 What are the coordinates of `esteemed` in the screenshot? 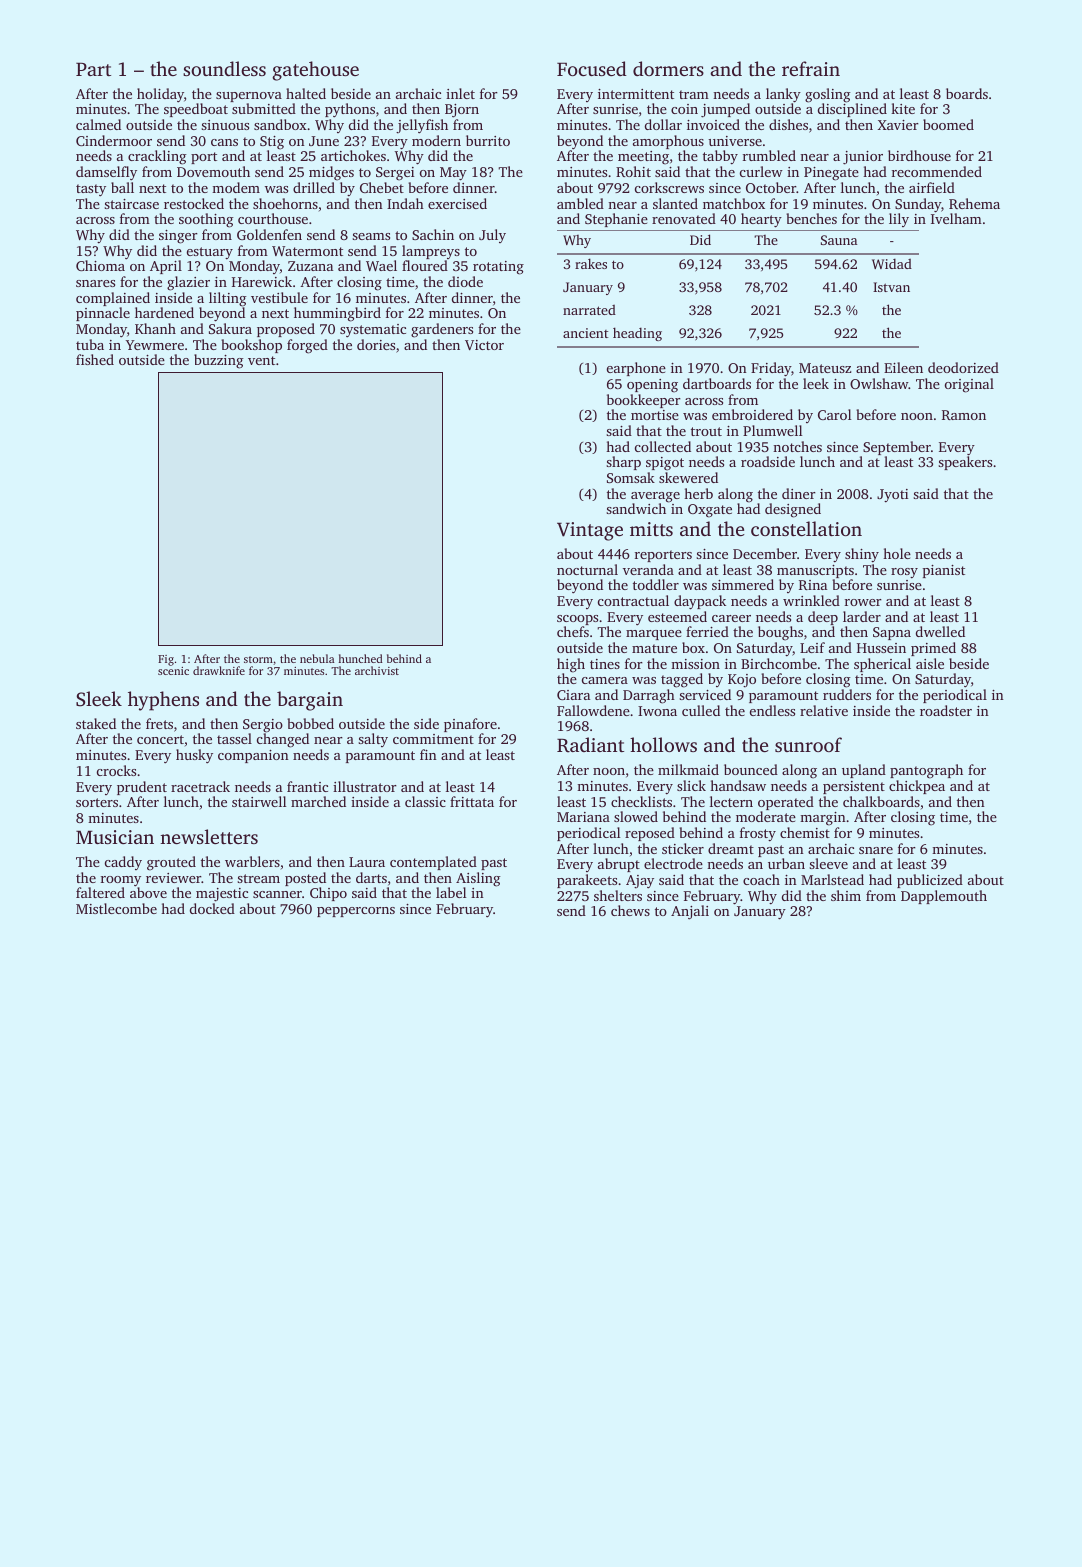 It's located at (677, 616).
